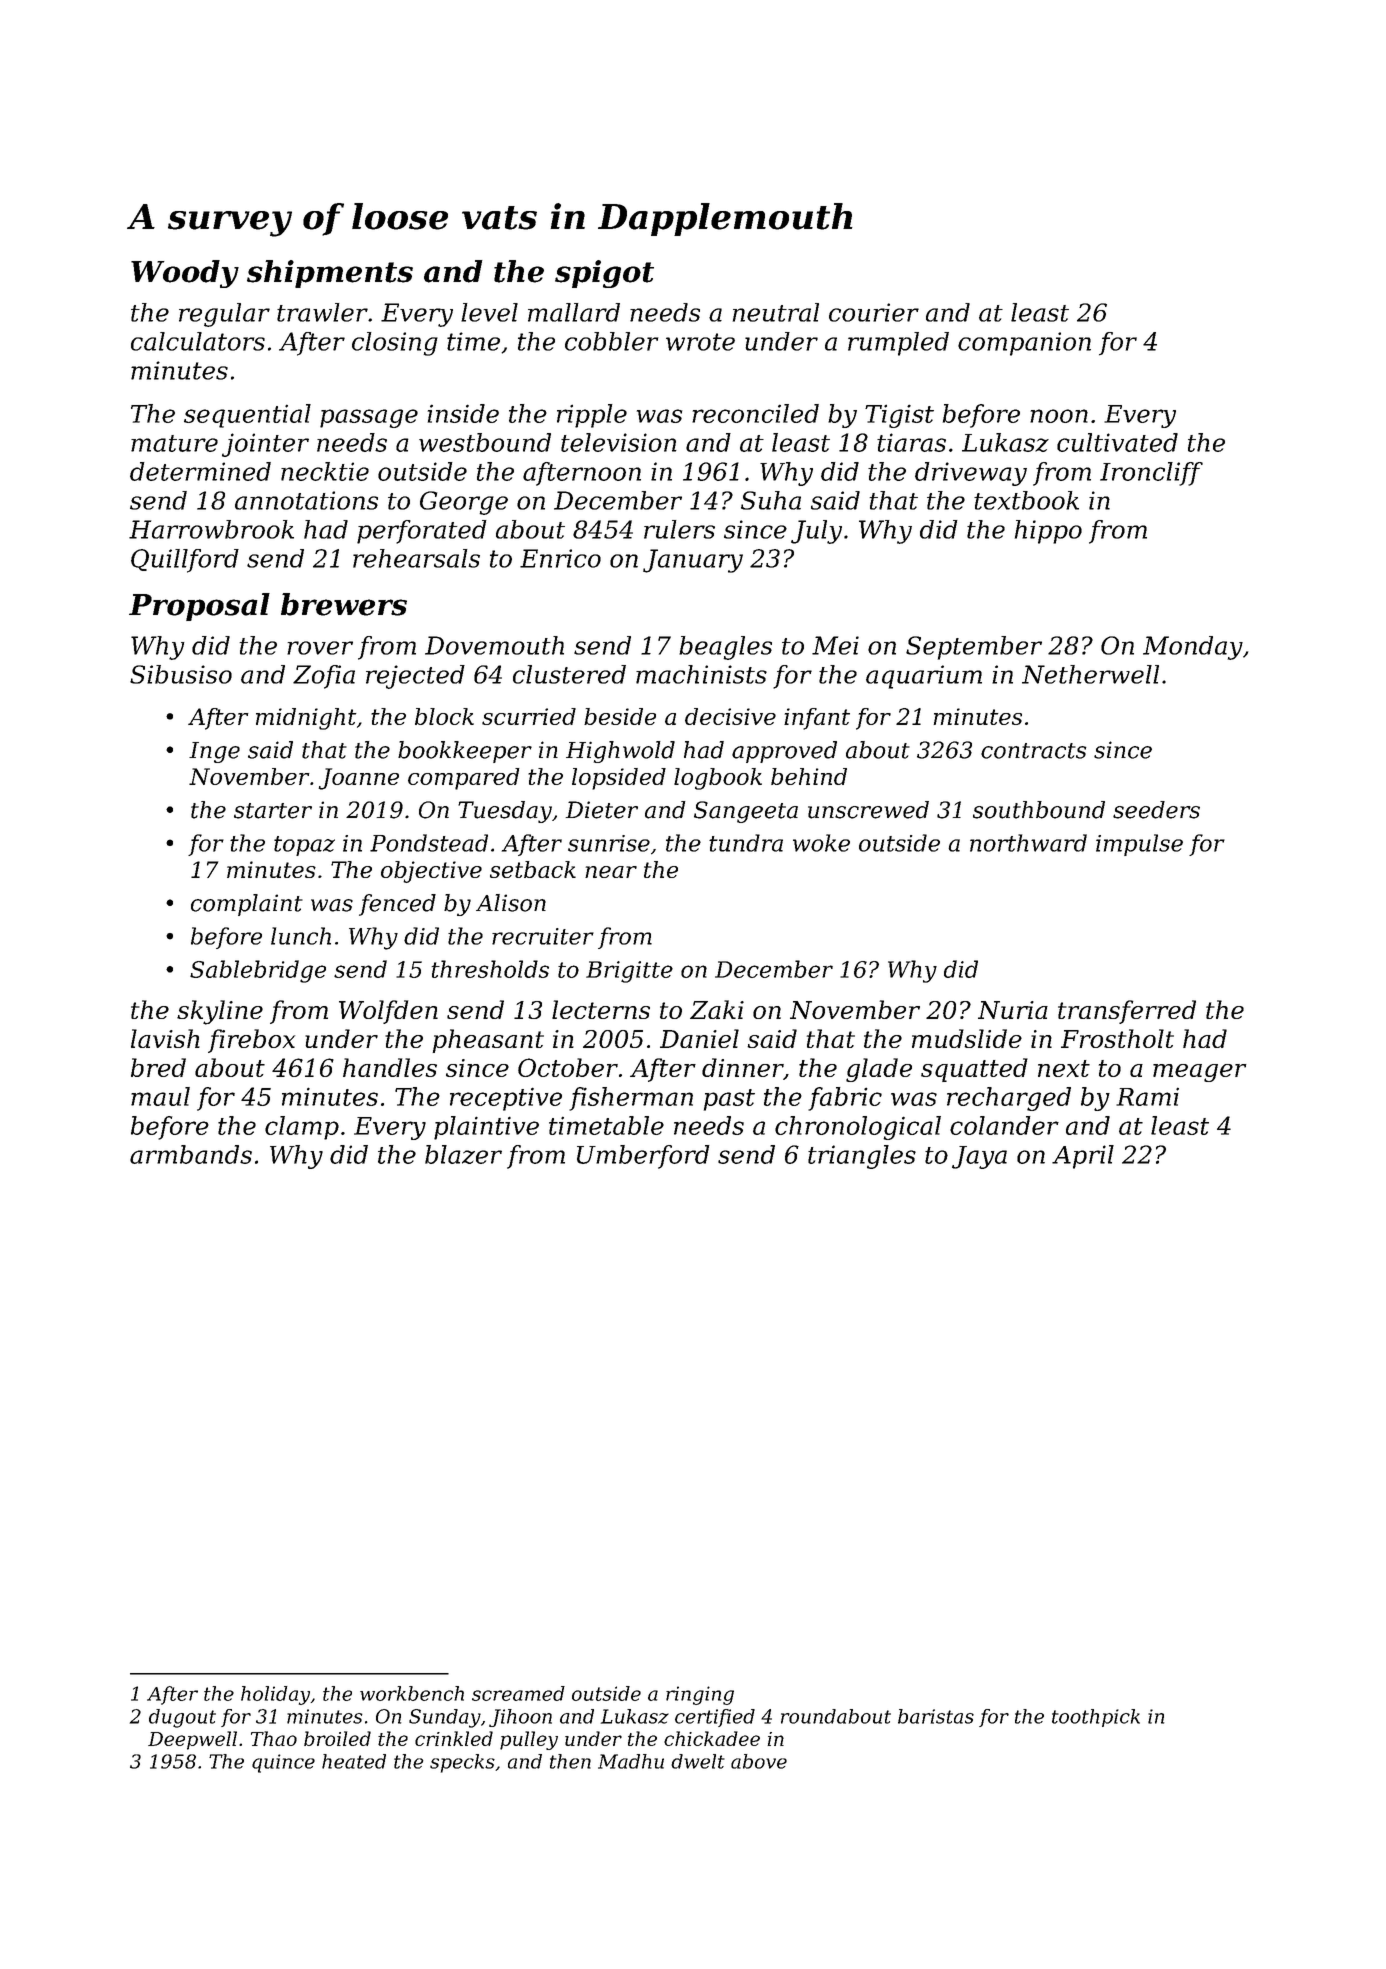  I want to click on Woody, so click(185, 274).
